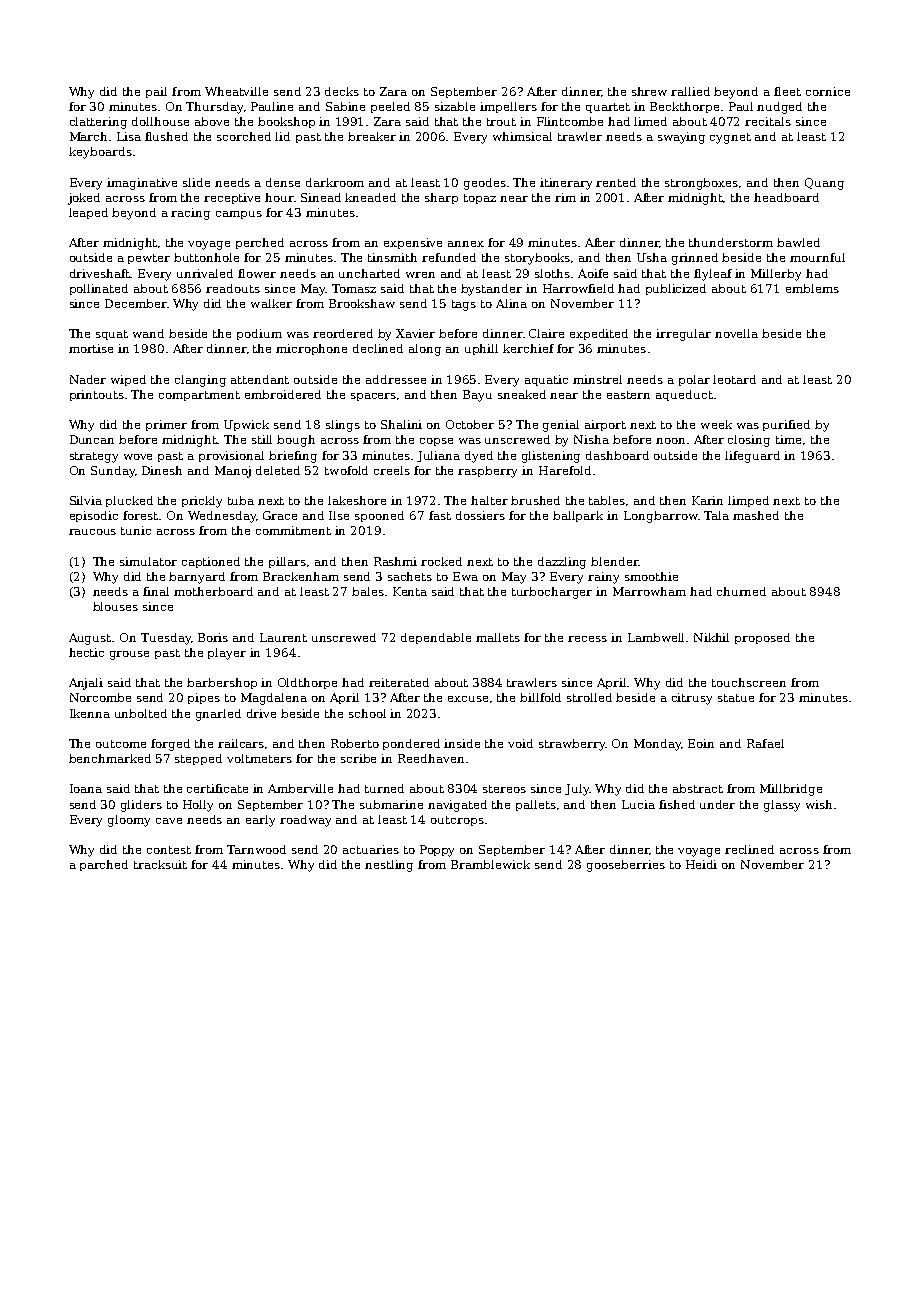 The width and height of the image is (924, 1308). What do you see at coordinates (236, 91) in the image?
I see `Wheatville` at bounding box center [236, 91].
